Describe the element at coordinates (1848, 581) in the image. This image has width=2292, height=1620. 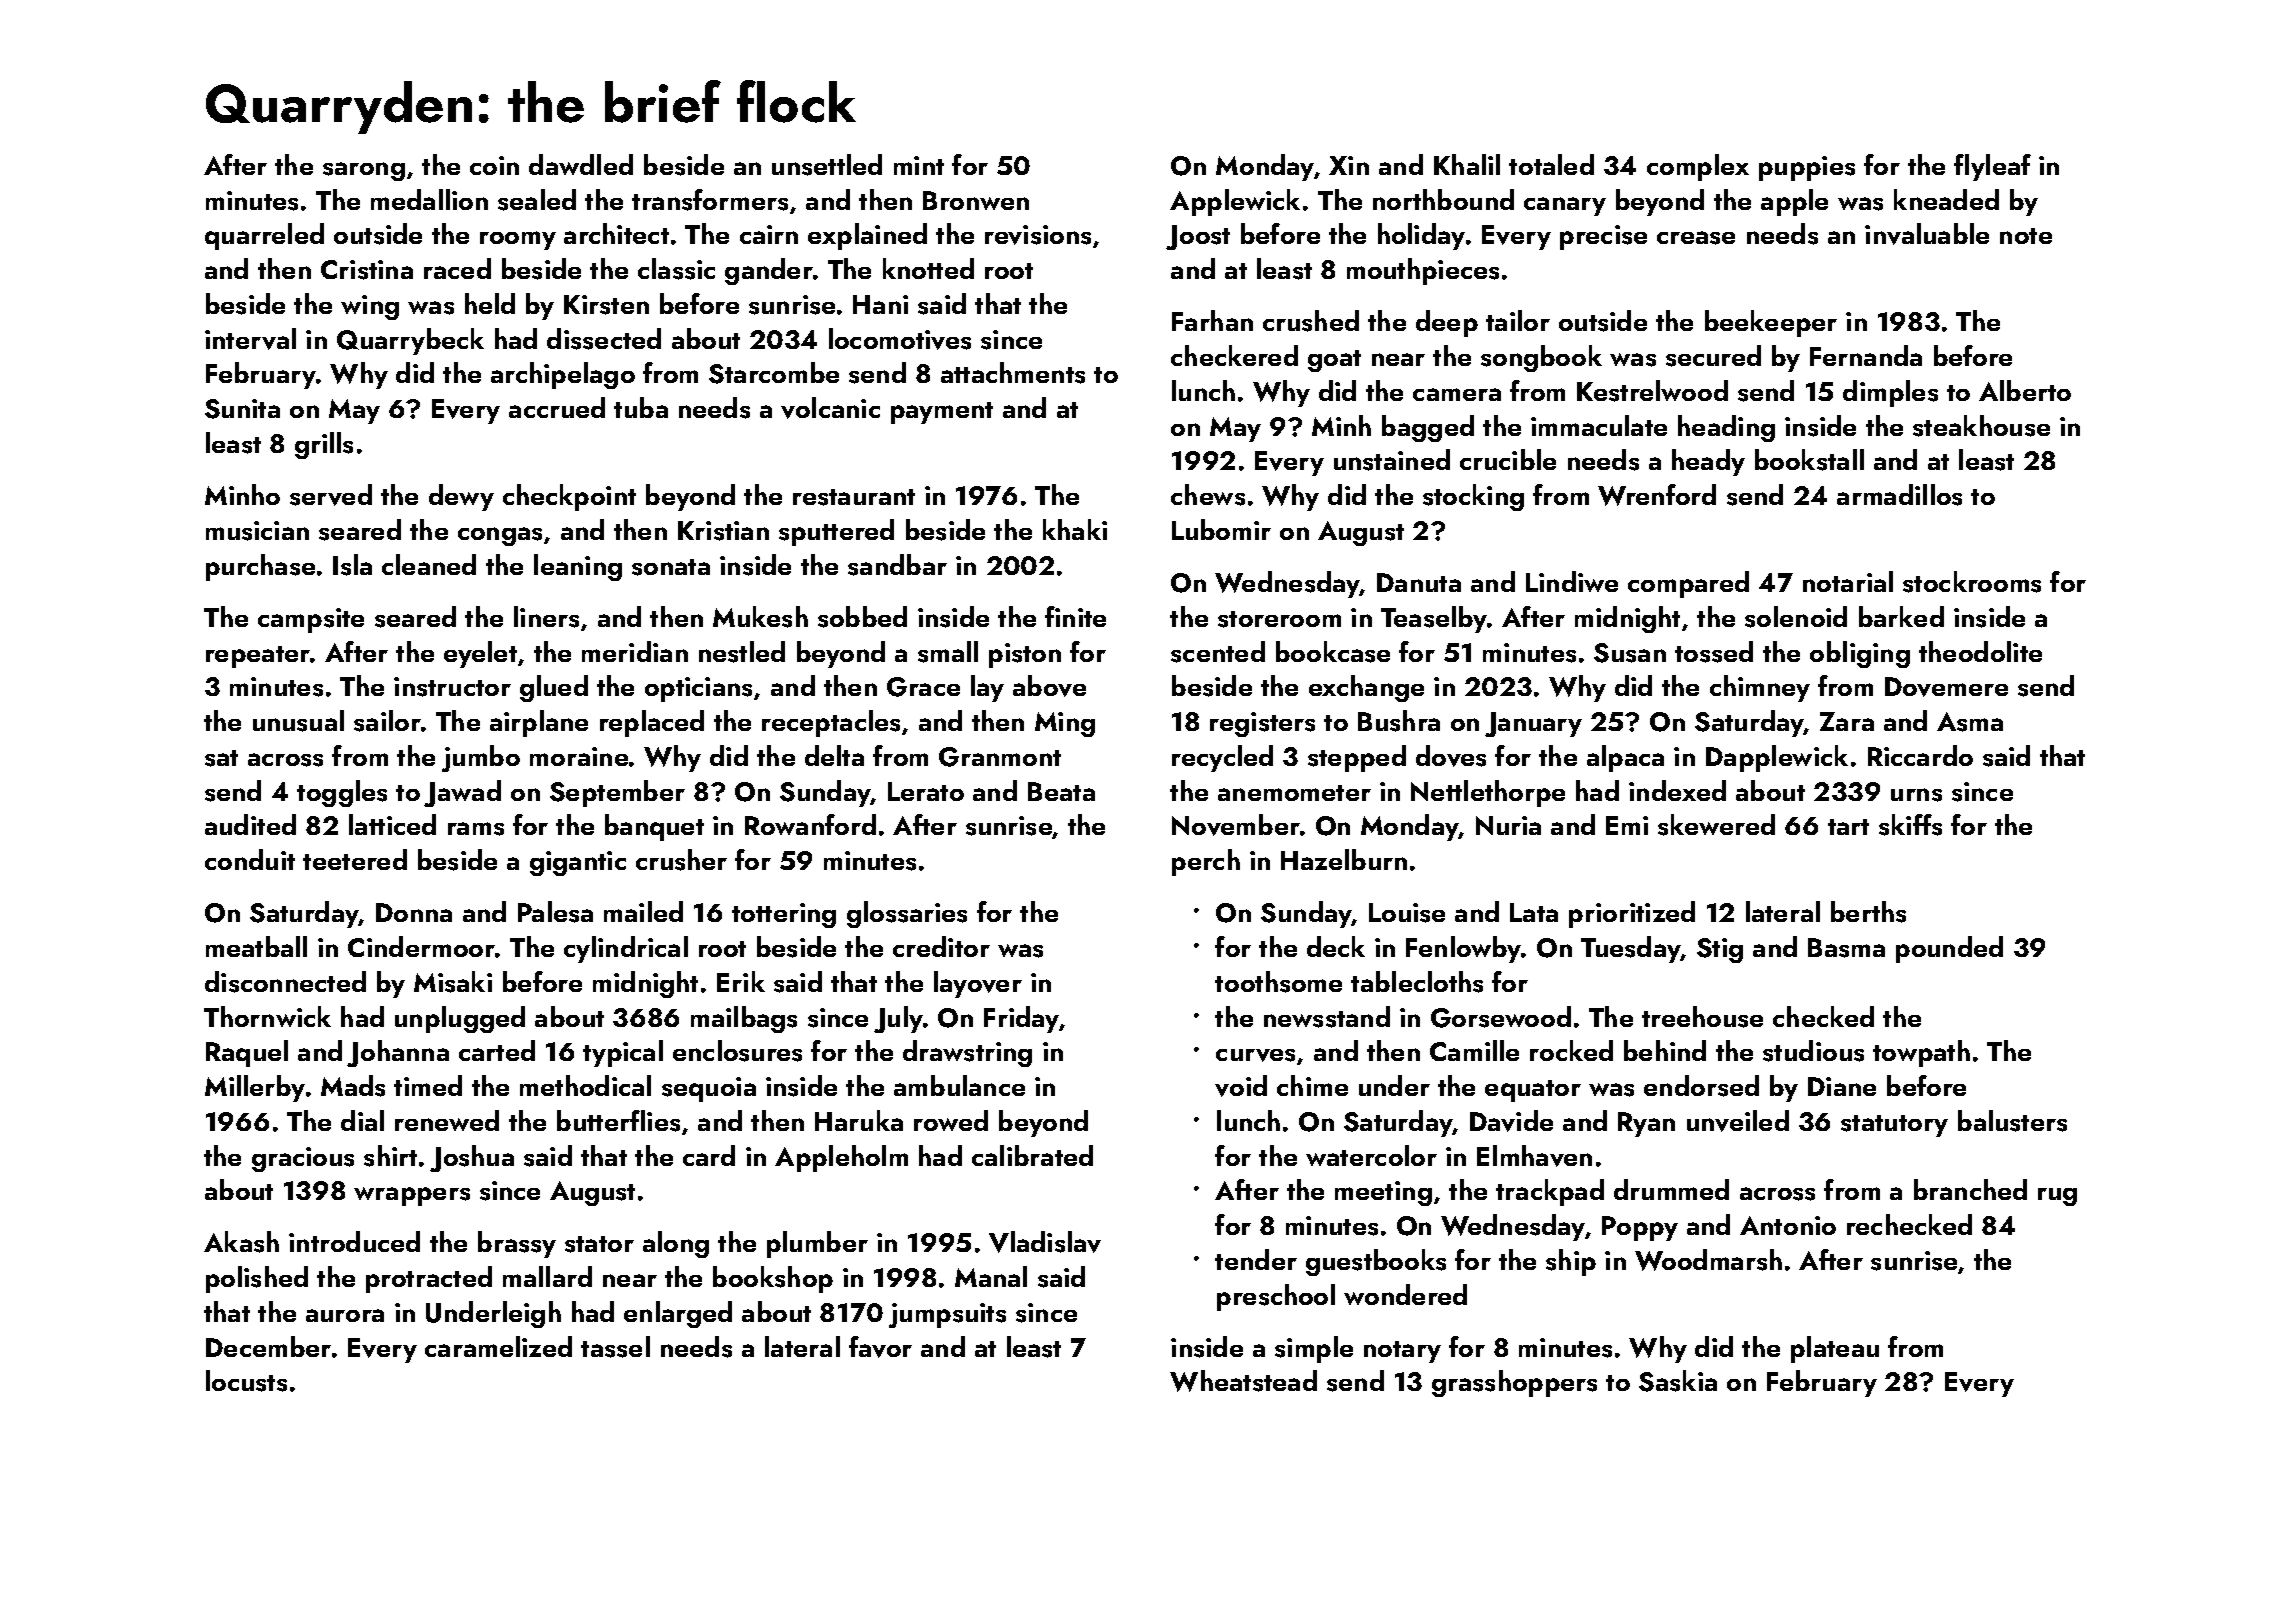
I see `notarial` at that location.
